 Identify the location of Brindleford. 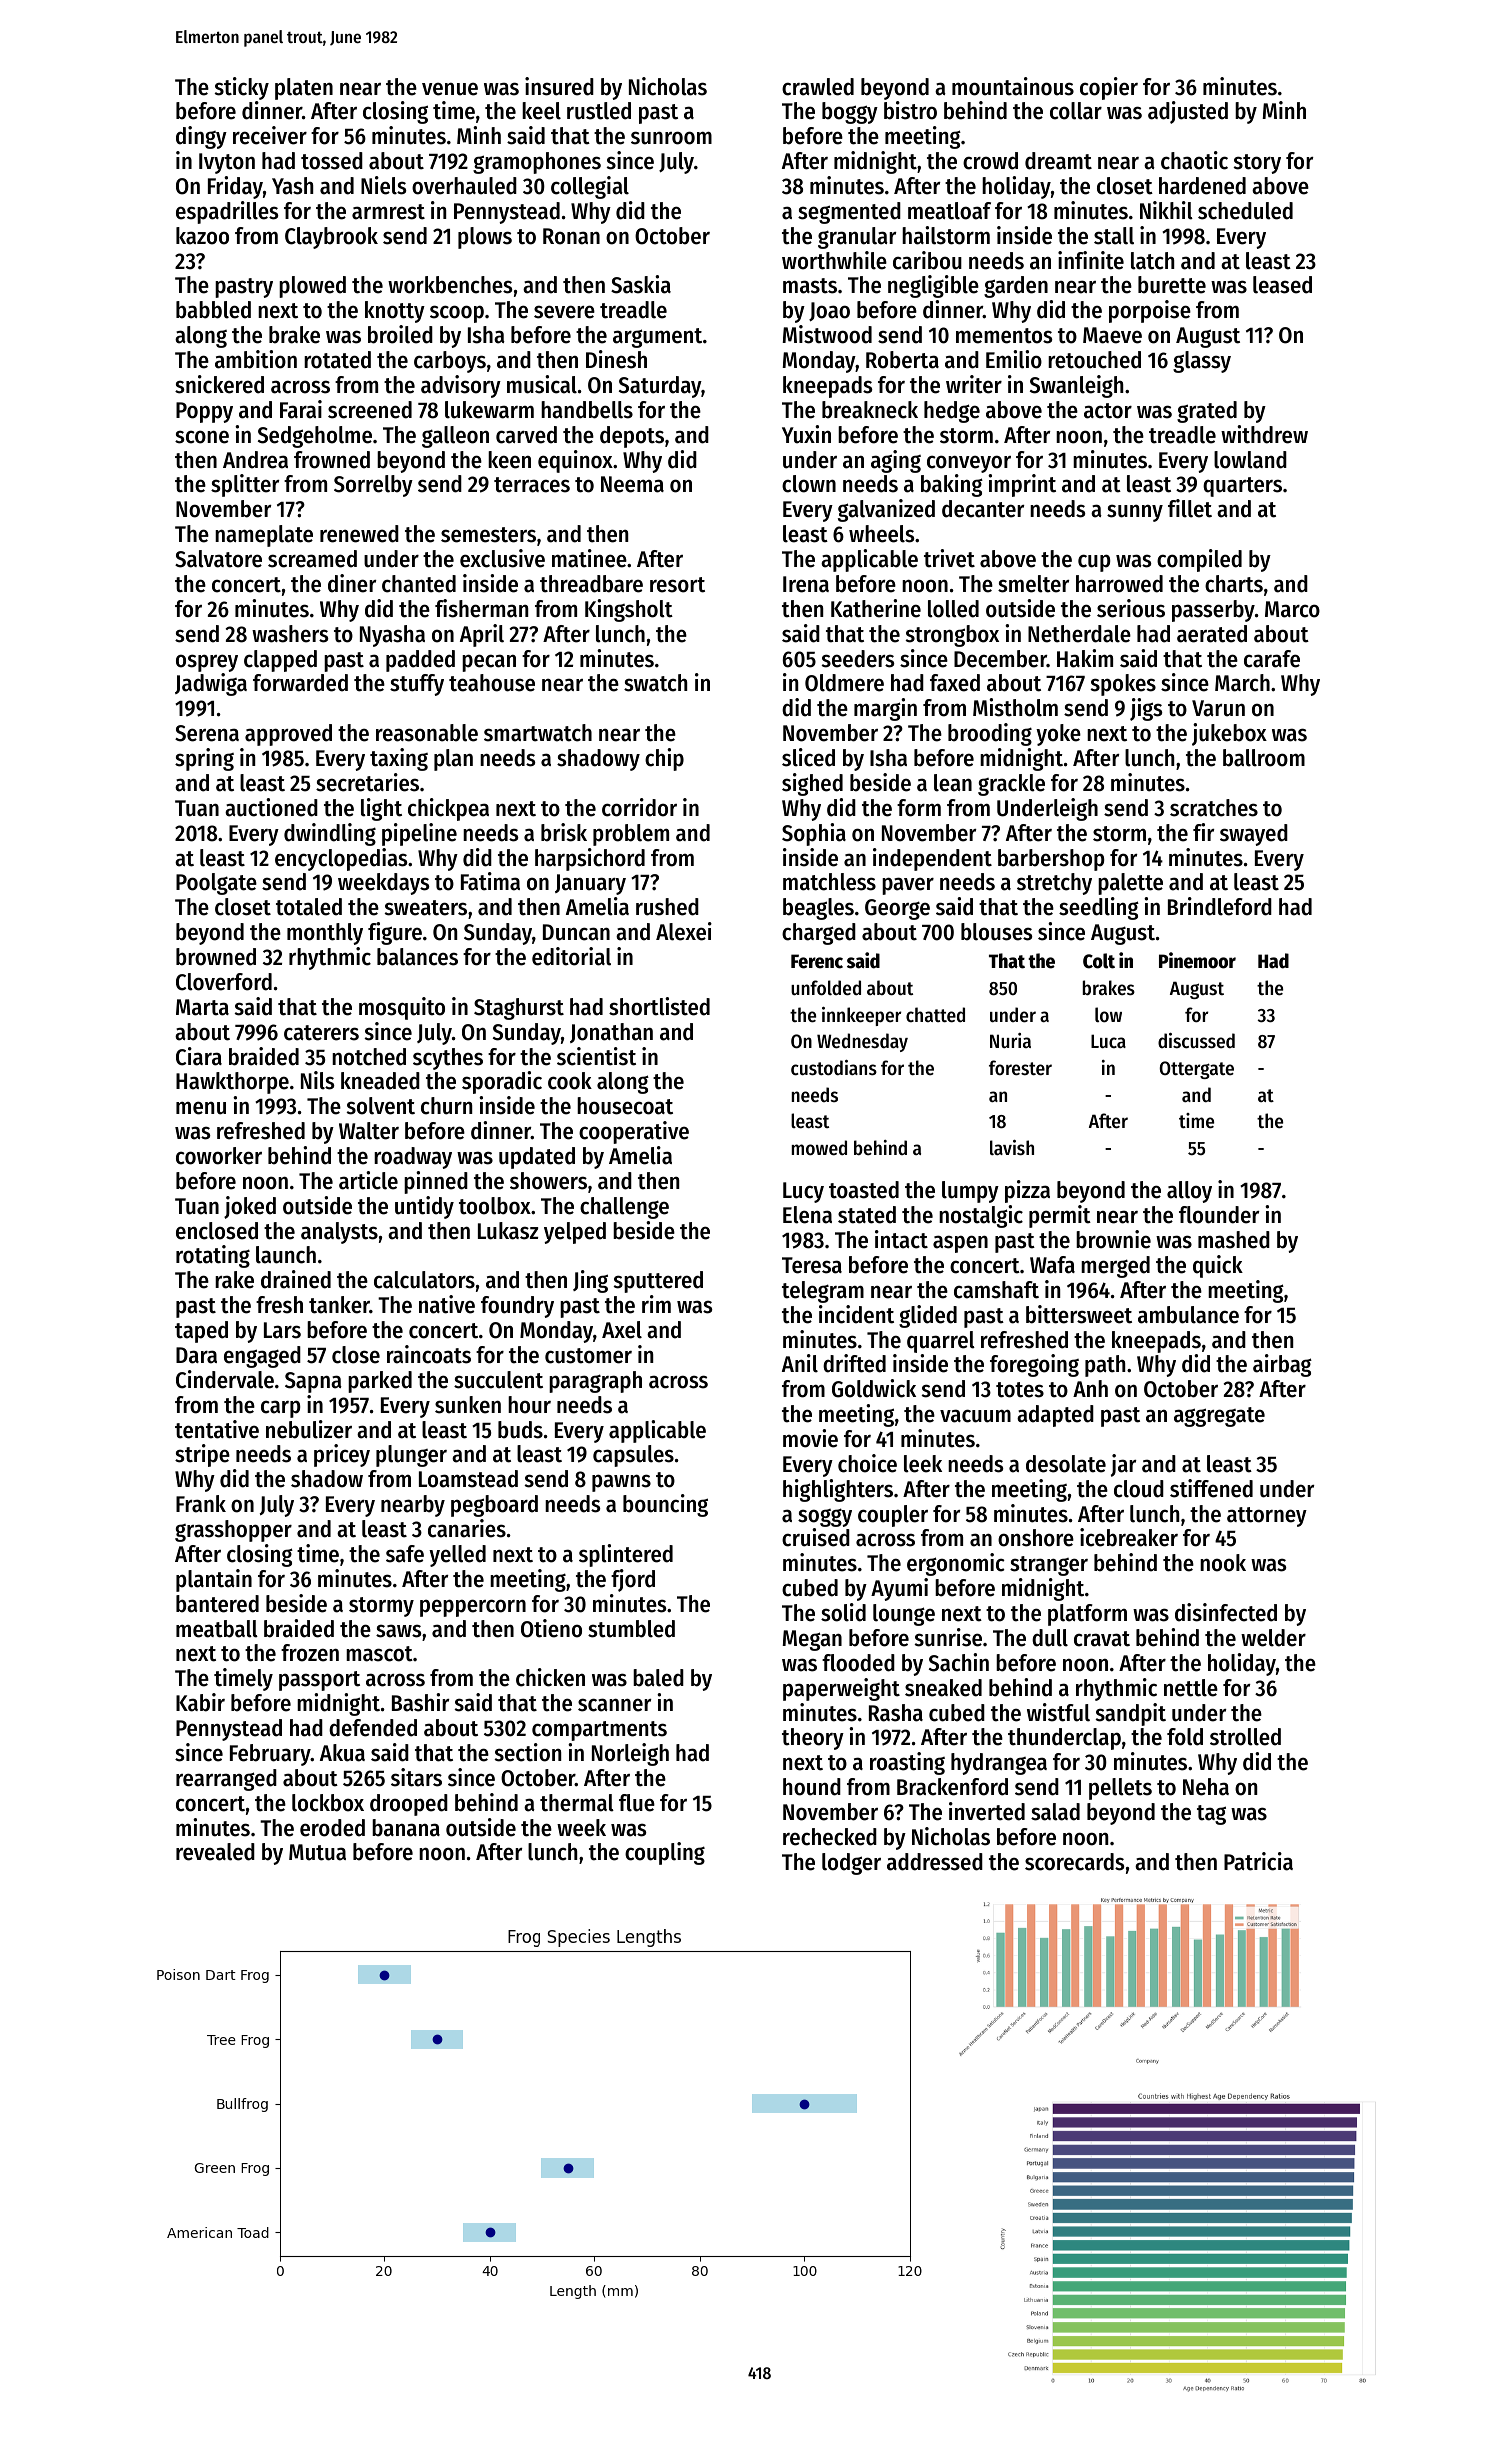
(1220, 906).
